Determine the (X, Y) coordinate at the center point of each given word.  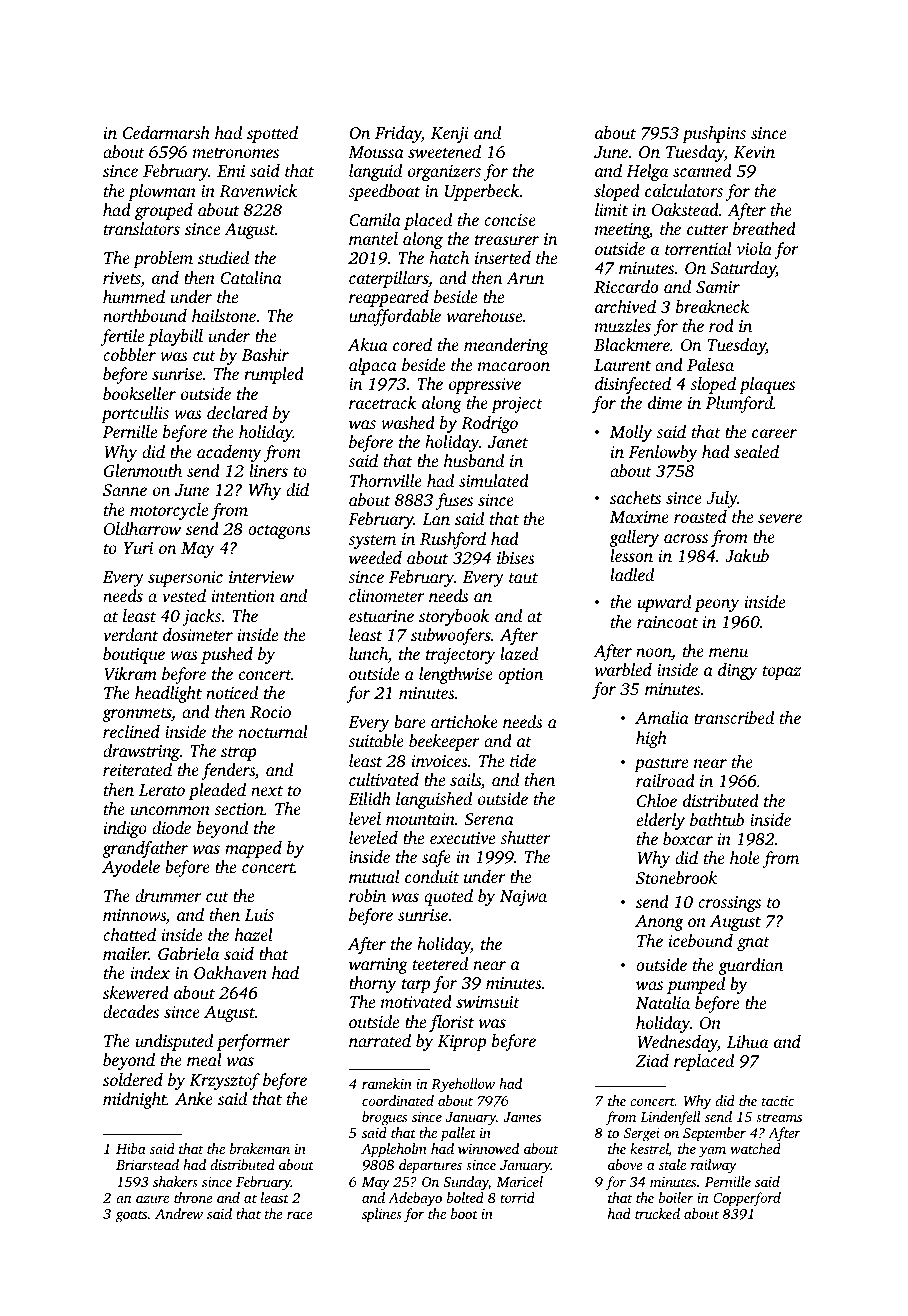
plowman (162, 192)
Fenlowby (663, 453)
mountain (420, 819)
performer (253, 1042)
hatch (449, 257)
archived (625, 306)
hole (745, 857)
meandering (506, 346)
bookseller (139, 393)
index (150, 972)
